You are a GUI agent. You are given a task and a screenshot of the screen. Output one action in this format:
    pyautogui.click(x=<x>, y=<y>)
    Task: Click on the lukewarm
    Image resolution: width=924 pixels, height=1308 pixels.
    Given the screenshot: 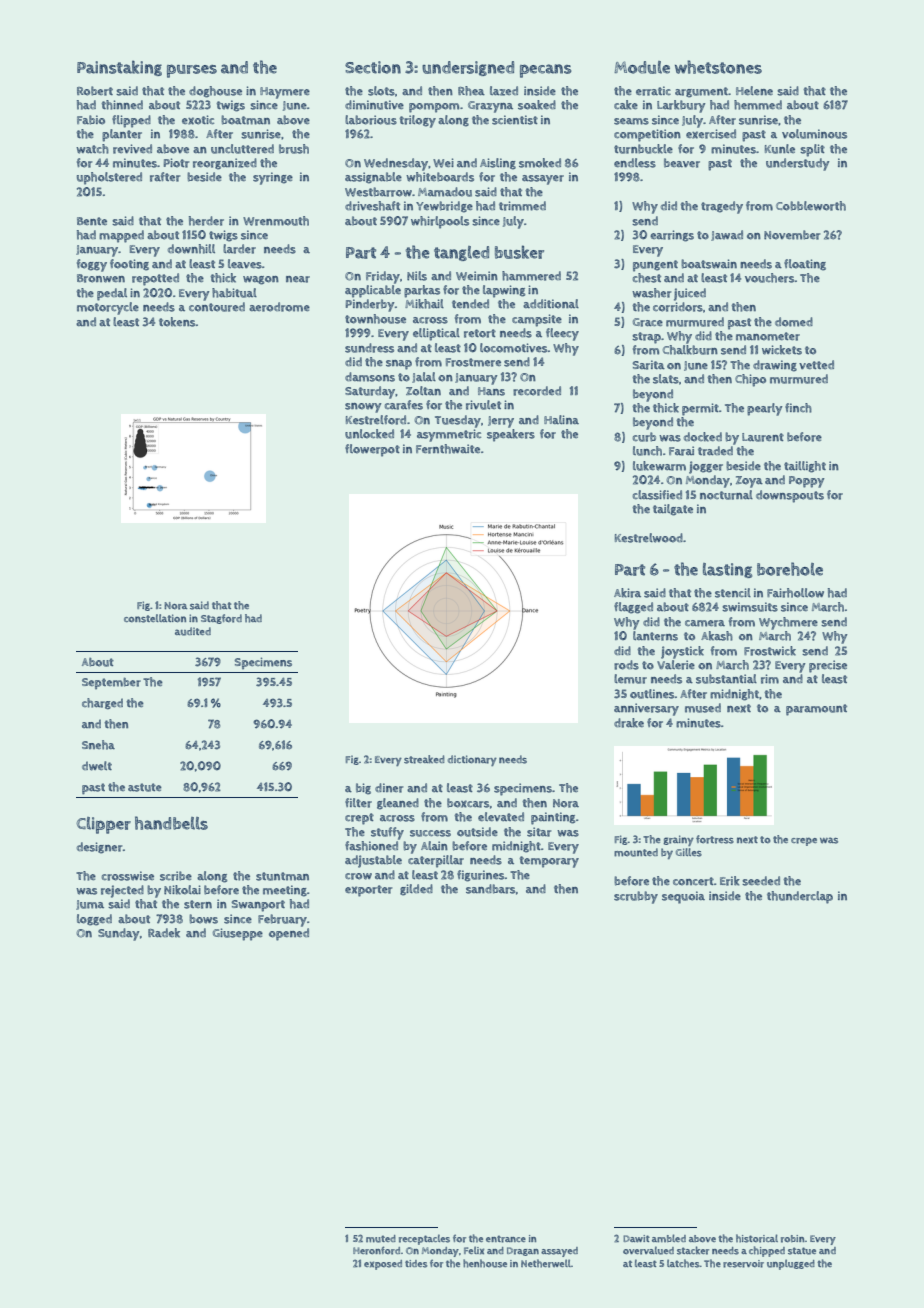 What is the action you would take?
    pyautogui.click(x=659, y=466)
